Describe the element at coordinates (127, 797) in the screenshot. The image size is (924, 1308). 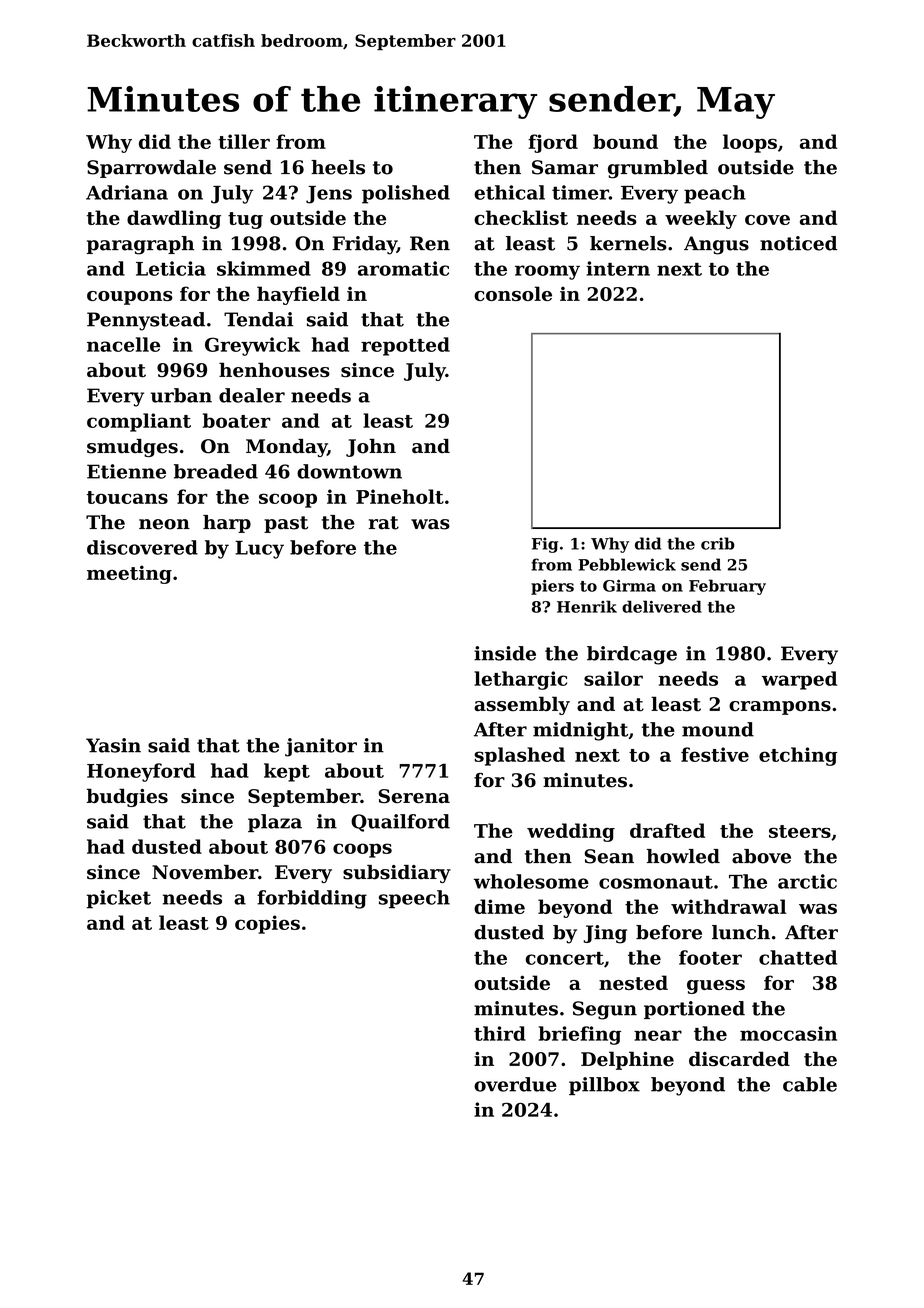
I see `budgies` at that location.
